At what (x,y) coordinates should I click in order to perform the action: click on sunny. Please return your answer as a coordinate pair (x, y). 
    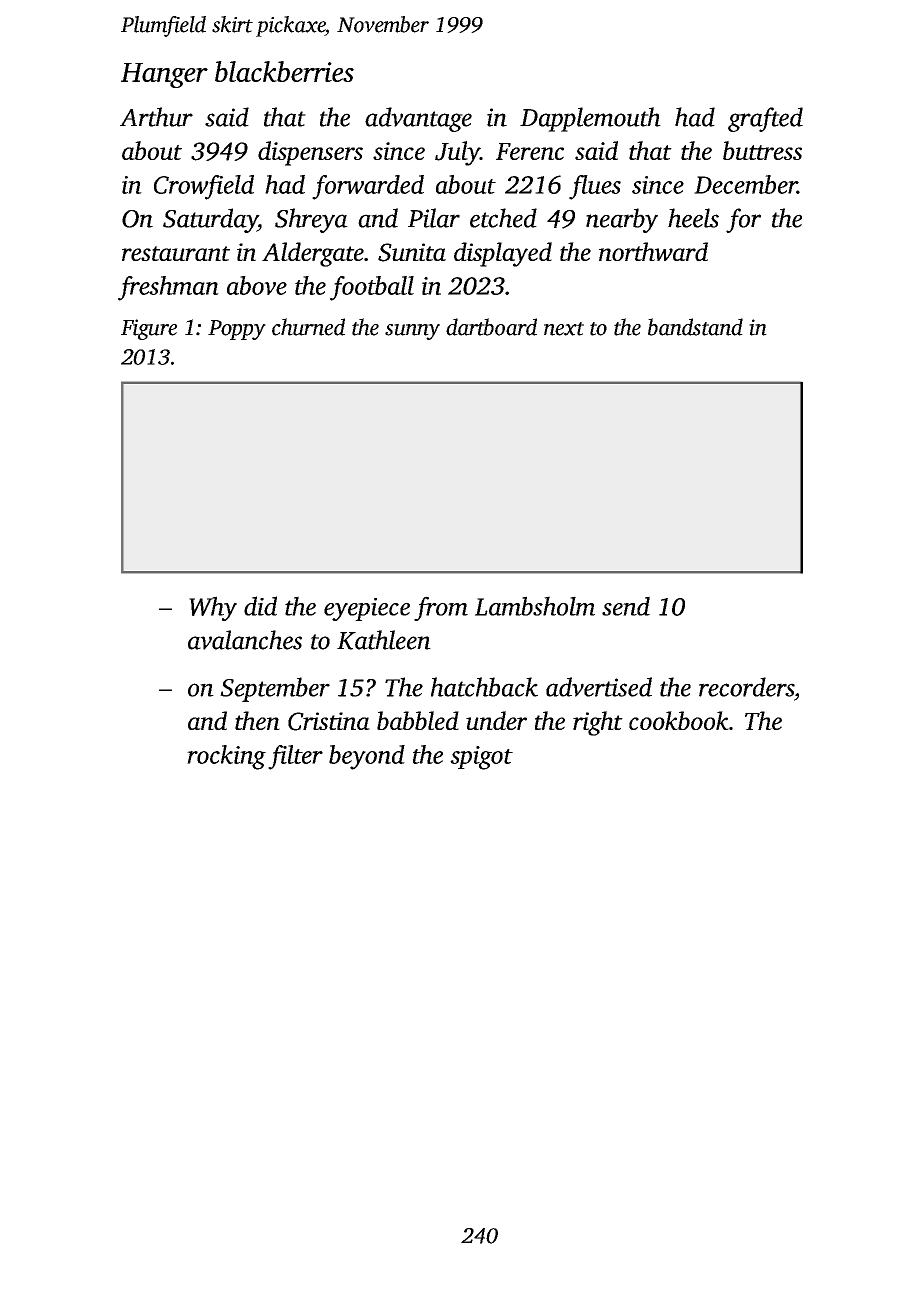
    Looking at the image, I should click on (412, 332).
